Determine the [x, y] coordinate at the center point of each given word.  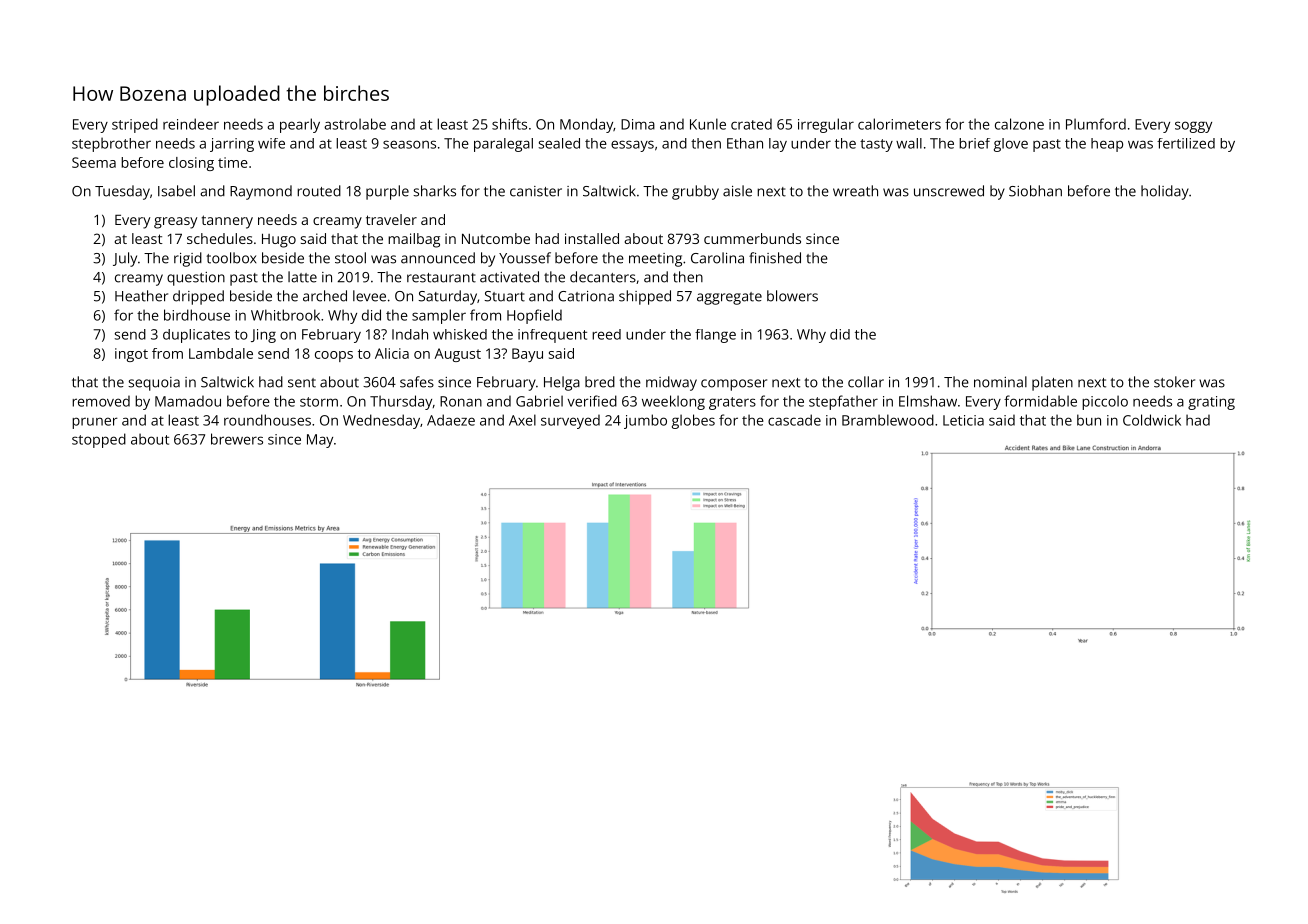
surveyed [570, 422]
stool [350, 258]
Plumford [1096, 124]
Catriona [586, 296]
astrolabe [355, 124]
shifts [509, 124]
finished [775, 258]
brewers [237, 439]
